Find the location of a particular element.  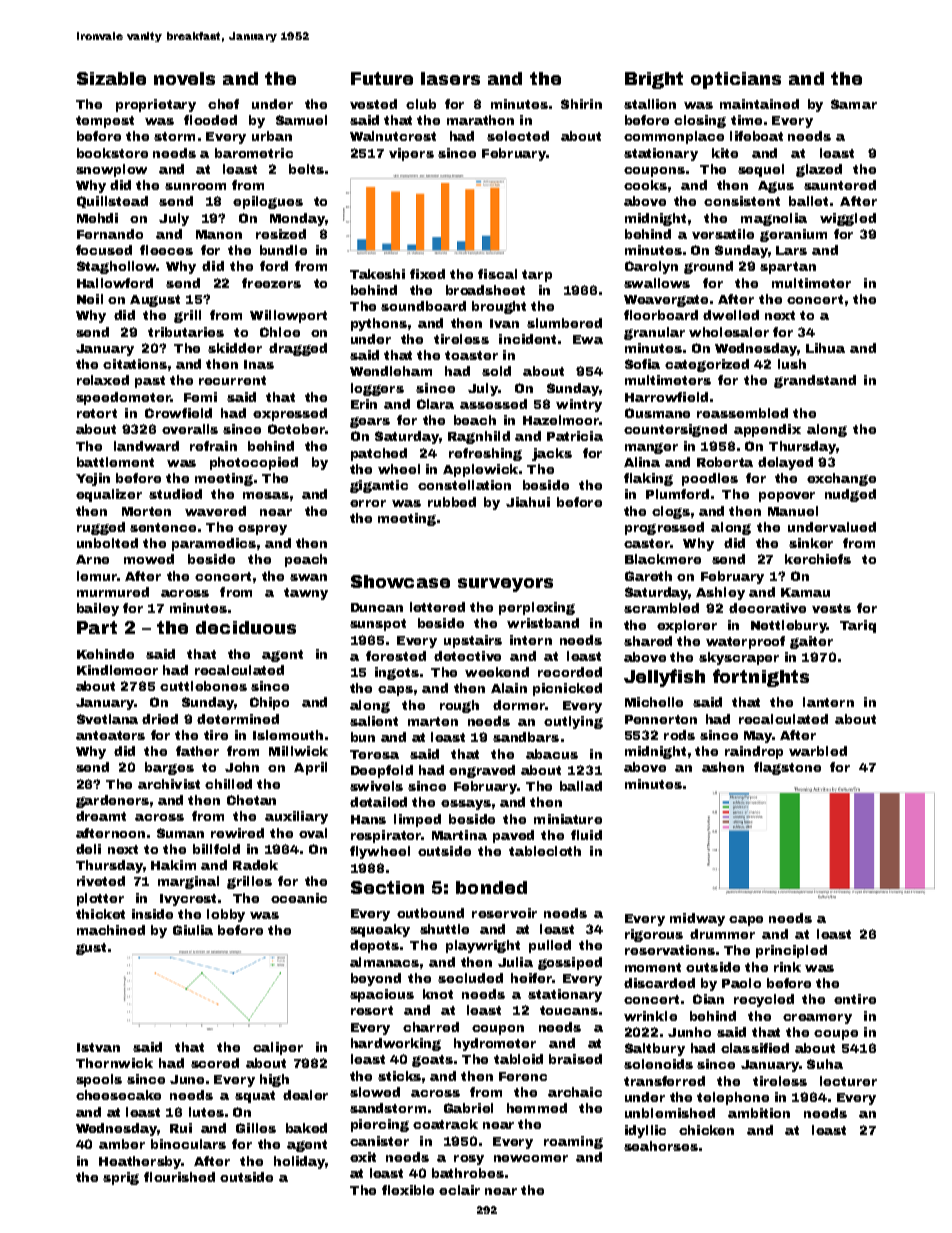

warbled is located at coordinates (818, 751).
